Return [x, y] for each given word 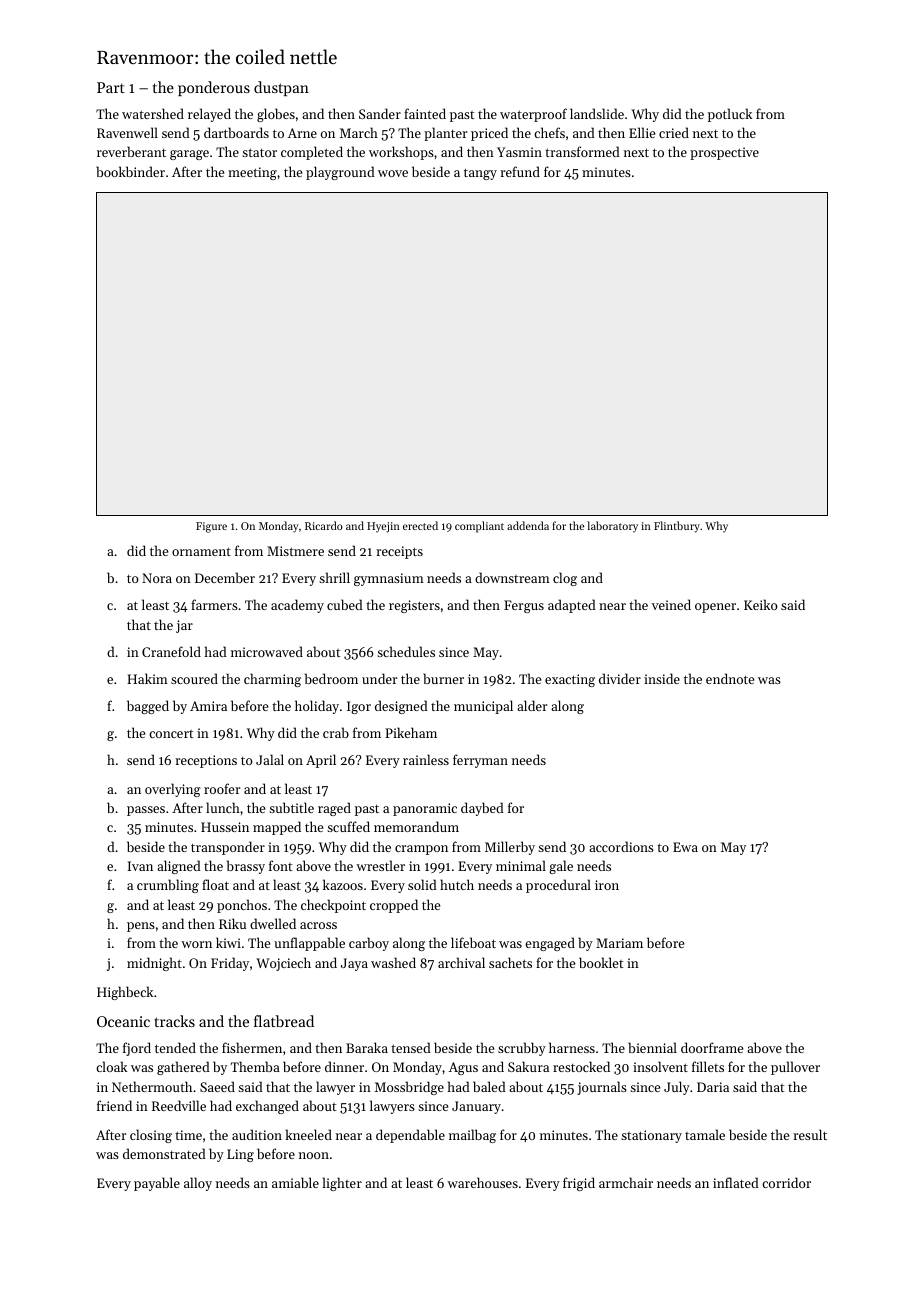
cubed [345, 604]
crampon [421, 850]
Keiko [761, 604]
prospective [724, 153]
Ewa [685, 847]
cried [674, 132]
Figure [211, 527]
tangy [480, 174]
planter [445, 134]
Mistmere [295, 551]
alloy [198, 1184]
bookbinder [130, 171]
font [281, 865]
